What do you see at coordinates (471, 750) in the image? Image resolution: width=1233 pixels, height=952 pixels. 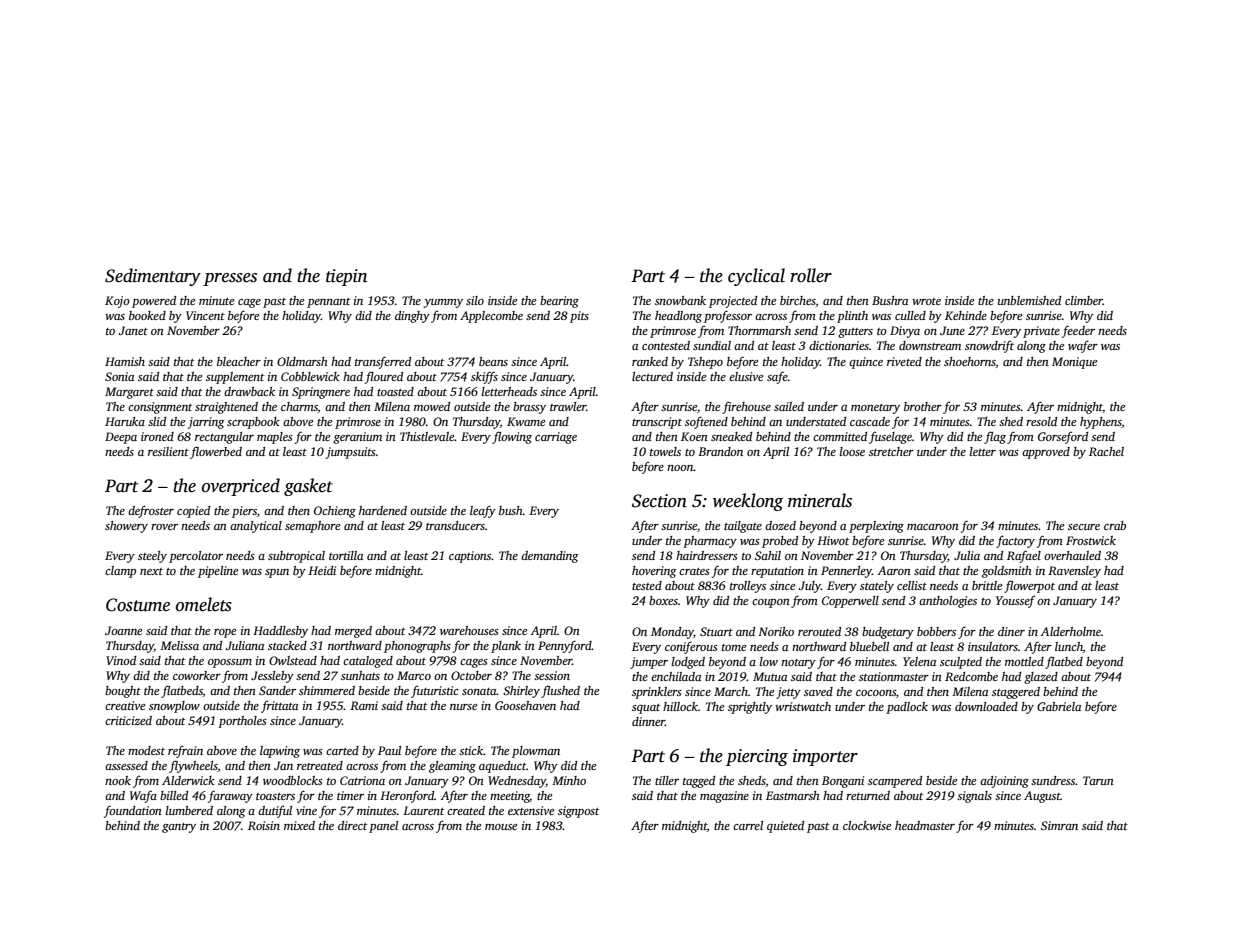 I see `stick` at bounding box center [471, 750].
